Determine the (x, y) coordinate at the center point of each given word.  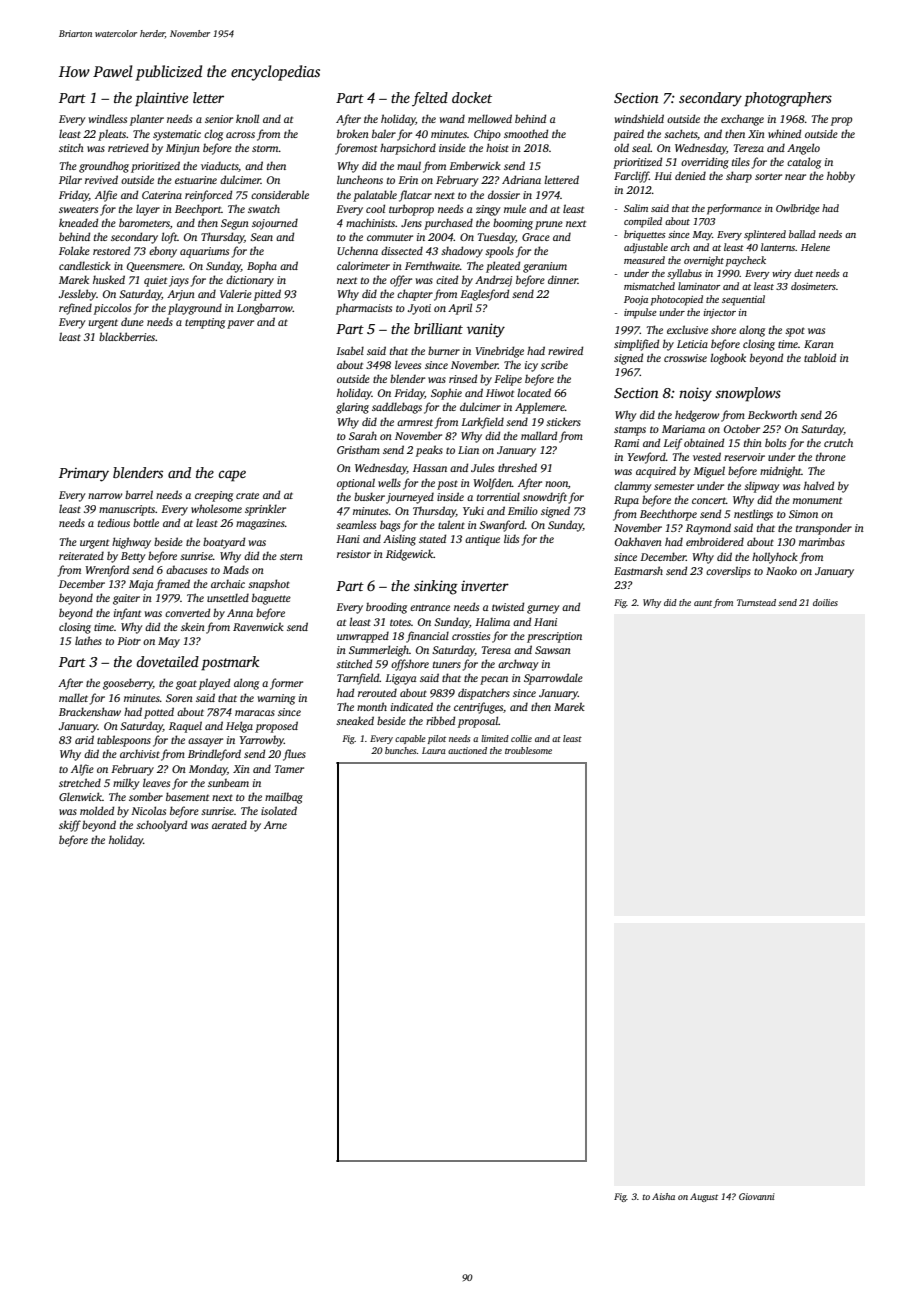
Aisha (663, 1196)
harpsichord (408, 149)
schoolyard (161, 826)
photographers (788, 99)
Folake (74, 250)
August (704, 1197)
